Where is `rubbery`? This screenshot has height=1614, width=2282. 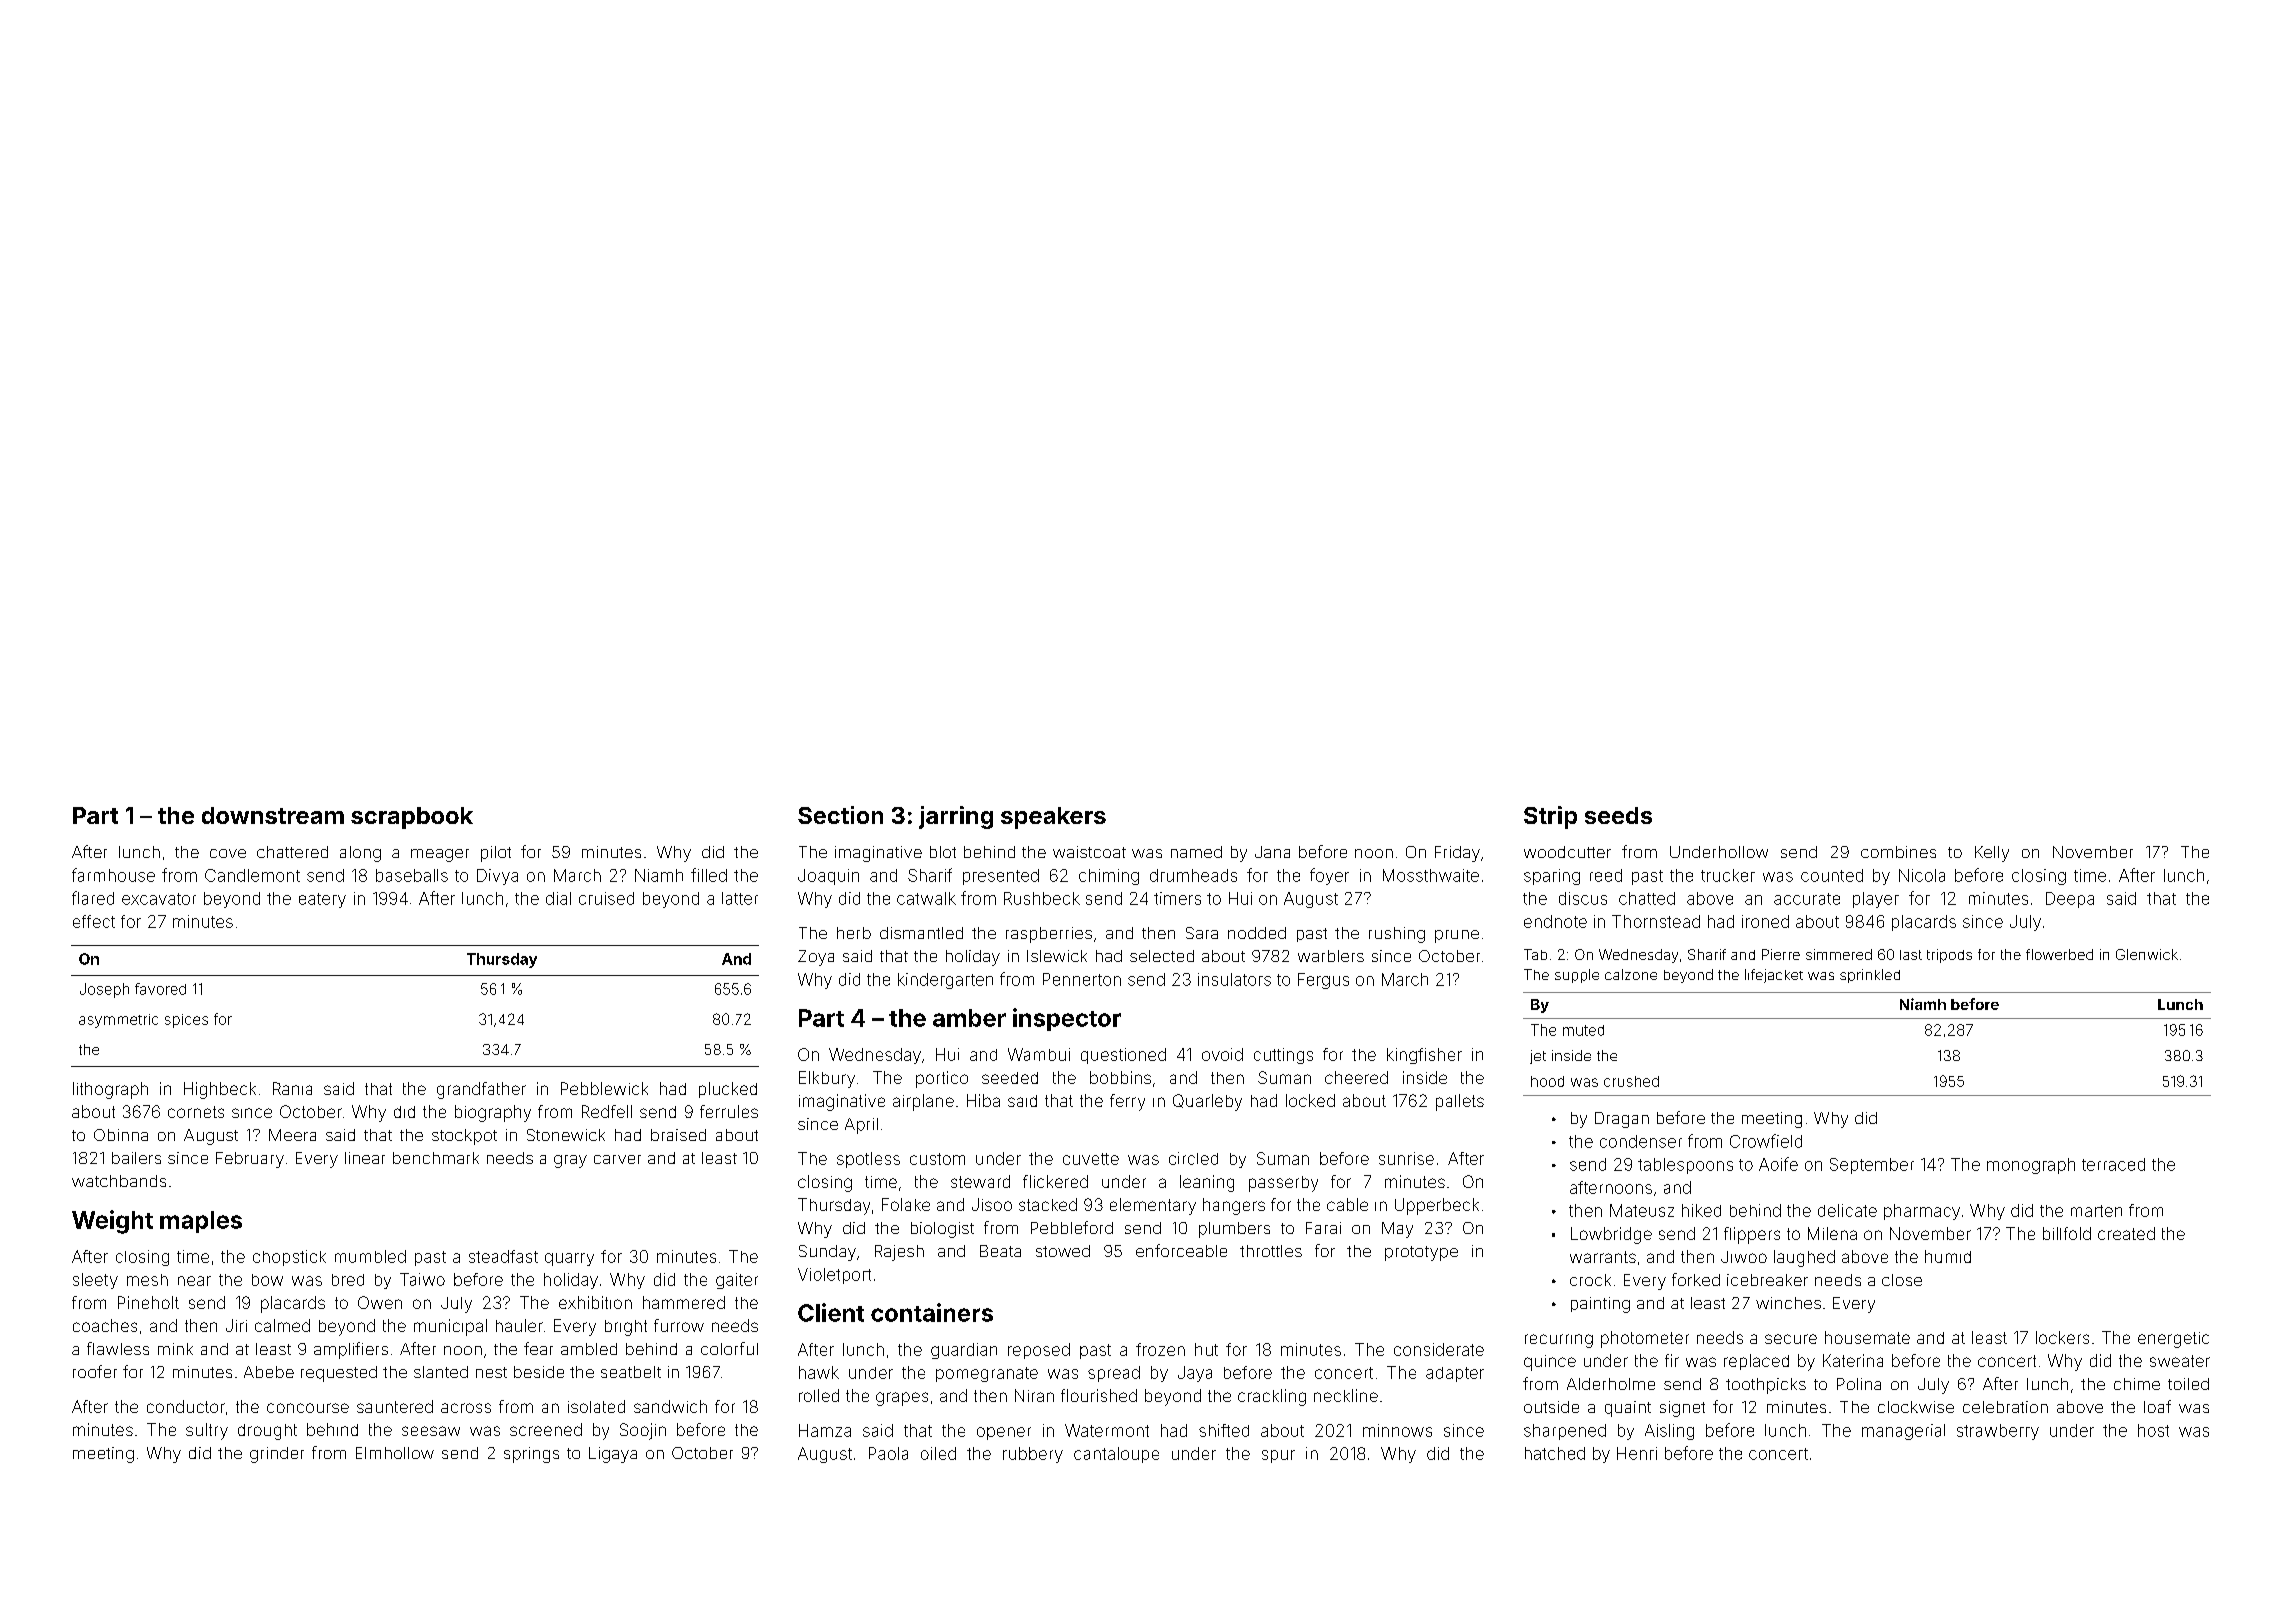
rubbery is located at coordinates (1033, 1455).
